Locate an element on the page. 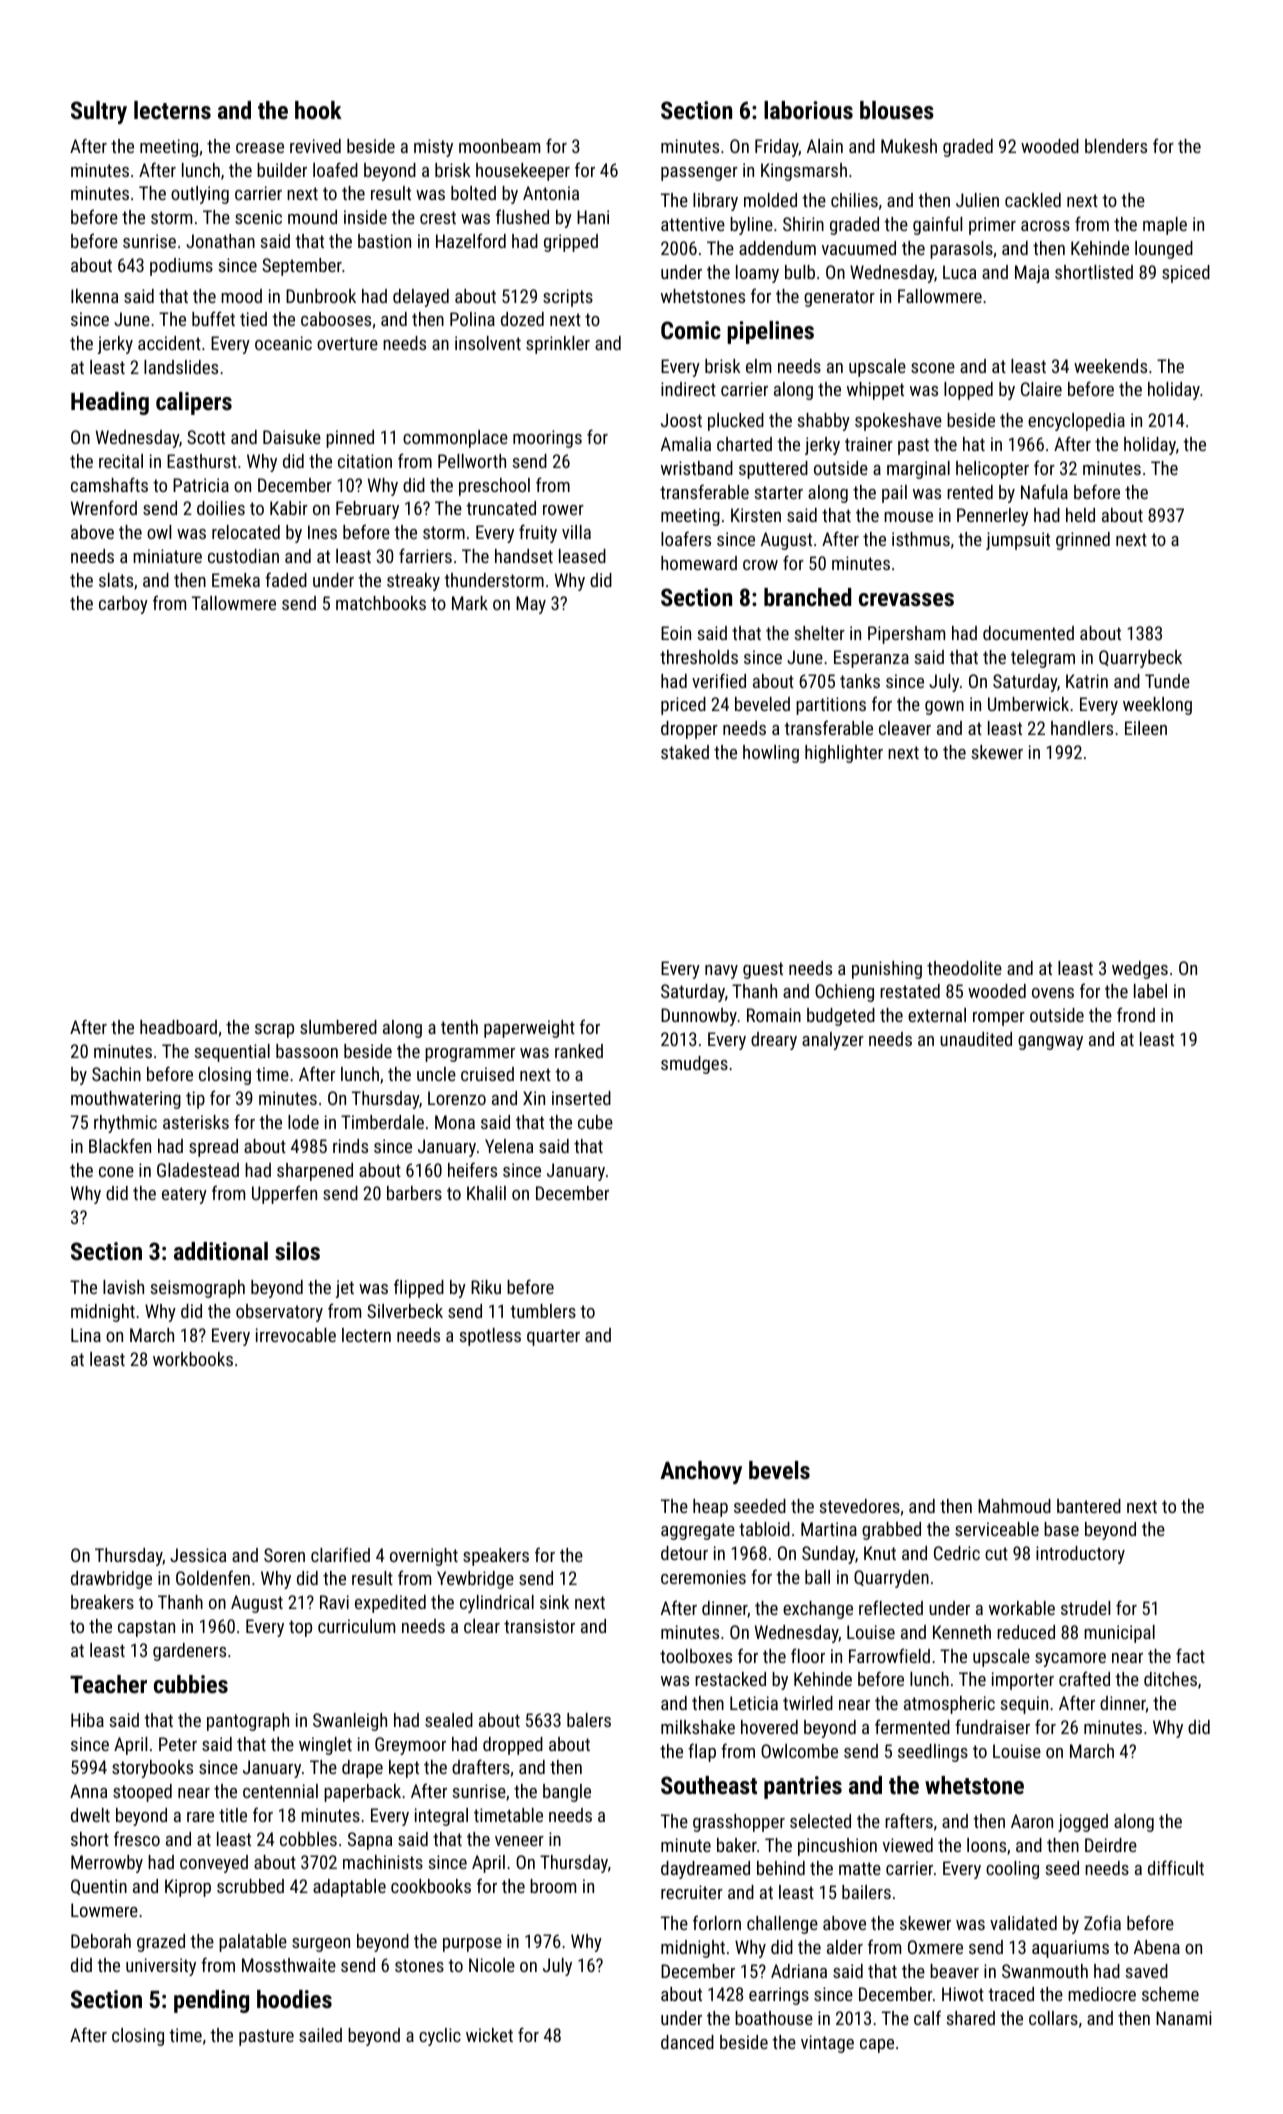 The image size is (1283, 2114). Deborah is located at coordinates (101, 1941).
